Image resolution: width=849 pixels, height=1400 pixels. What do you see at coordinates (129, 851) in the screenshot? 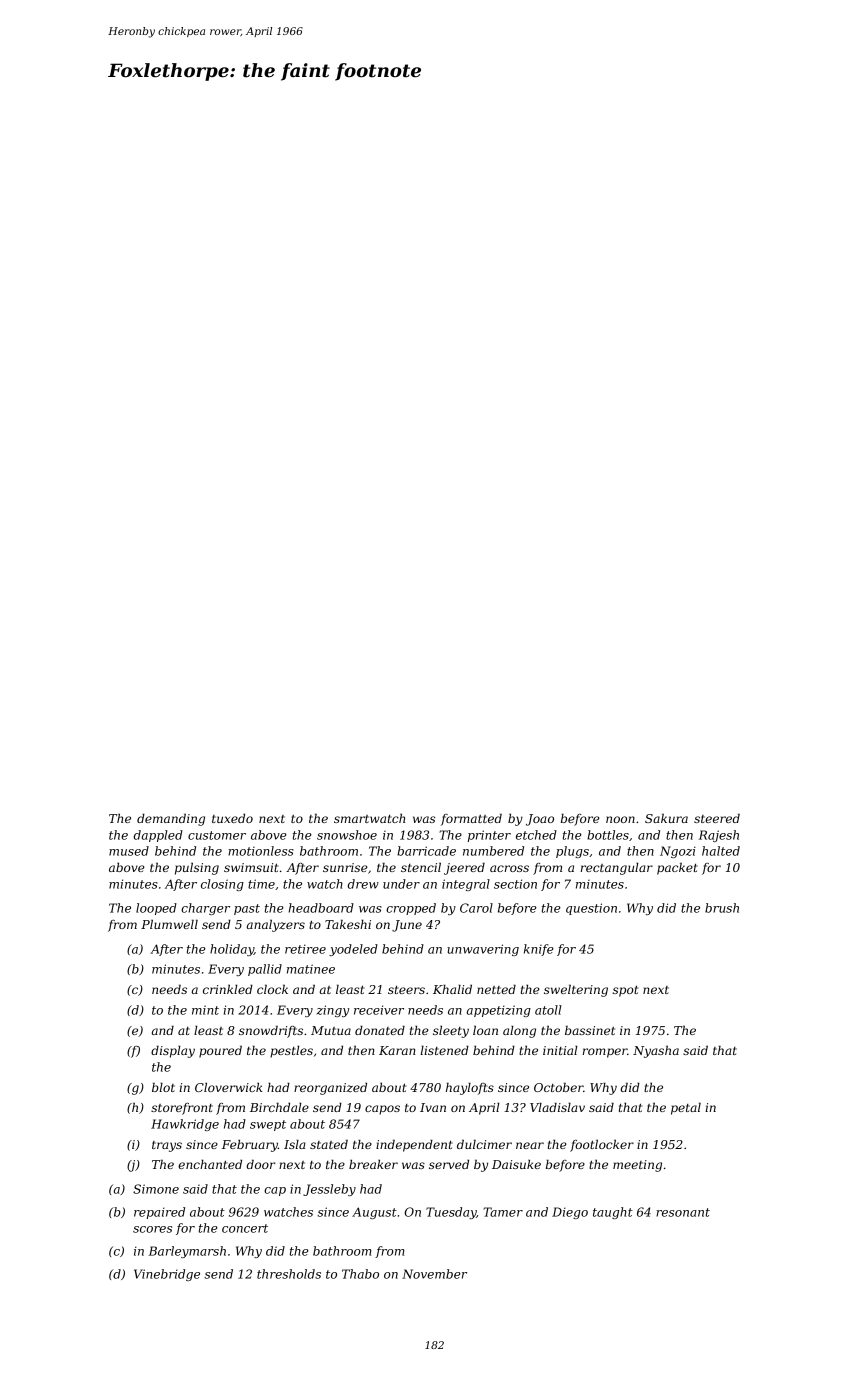
I see `mused` at bounding box center [129, 851].
